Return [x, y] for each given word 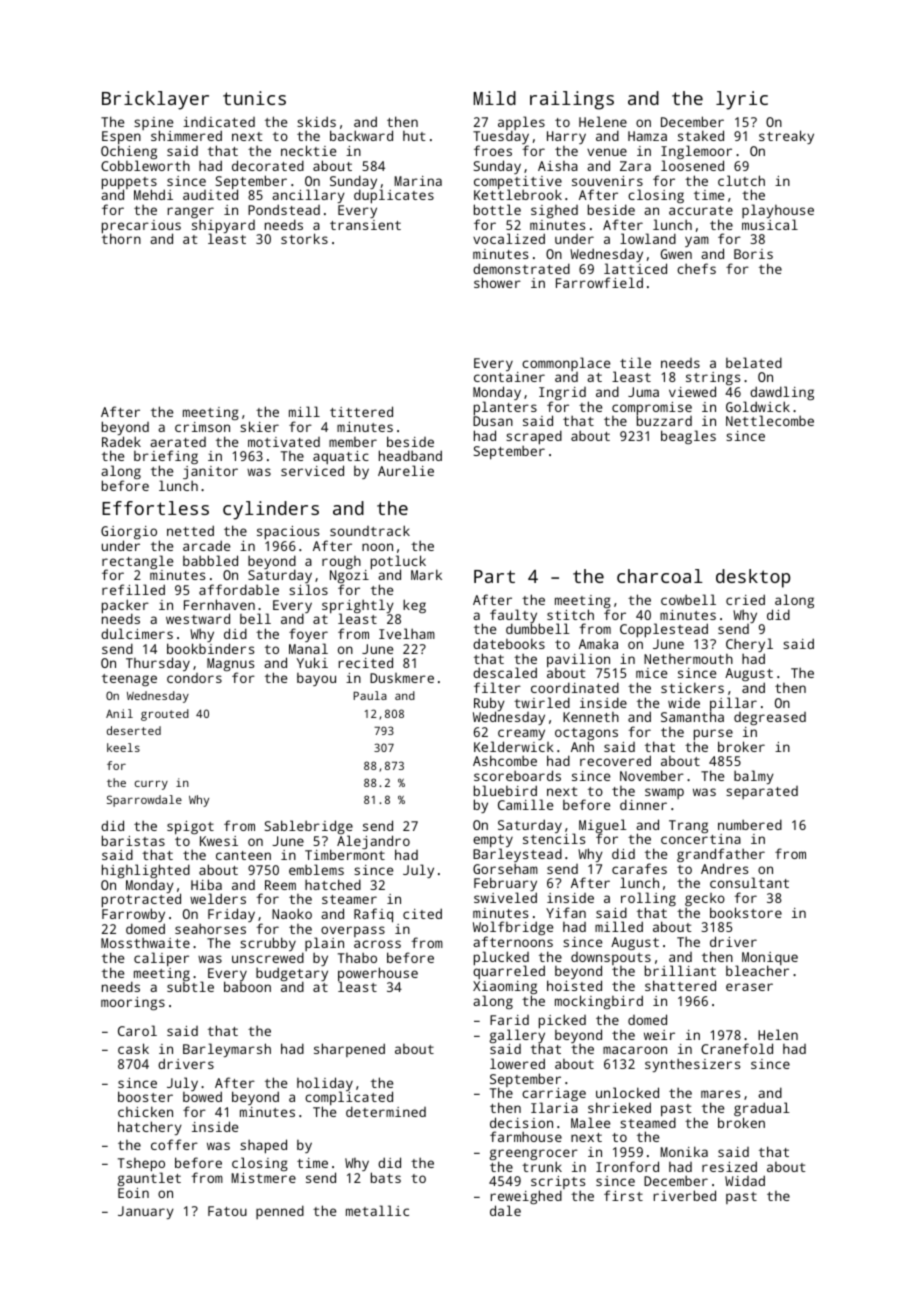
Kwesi [219, 841]
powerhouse [378, 974]
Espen [121, 138]
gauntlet [149, 1179]
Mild [495, 98]
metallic [377, 1210]
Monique [770, 959]
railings [572, 100]
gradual [762, 1109]
